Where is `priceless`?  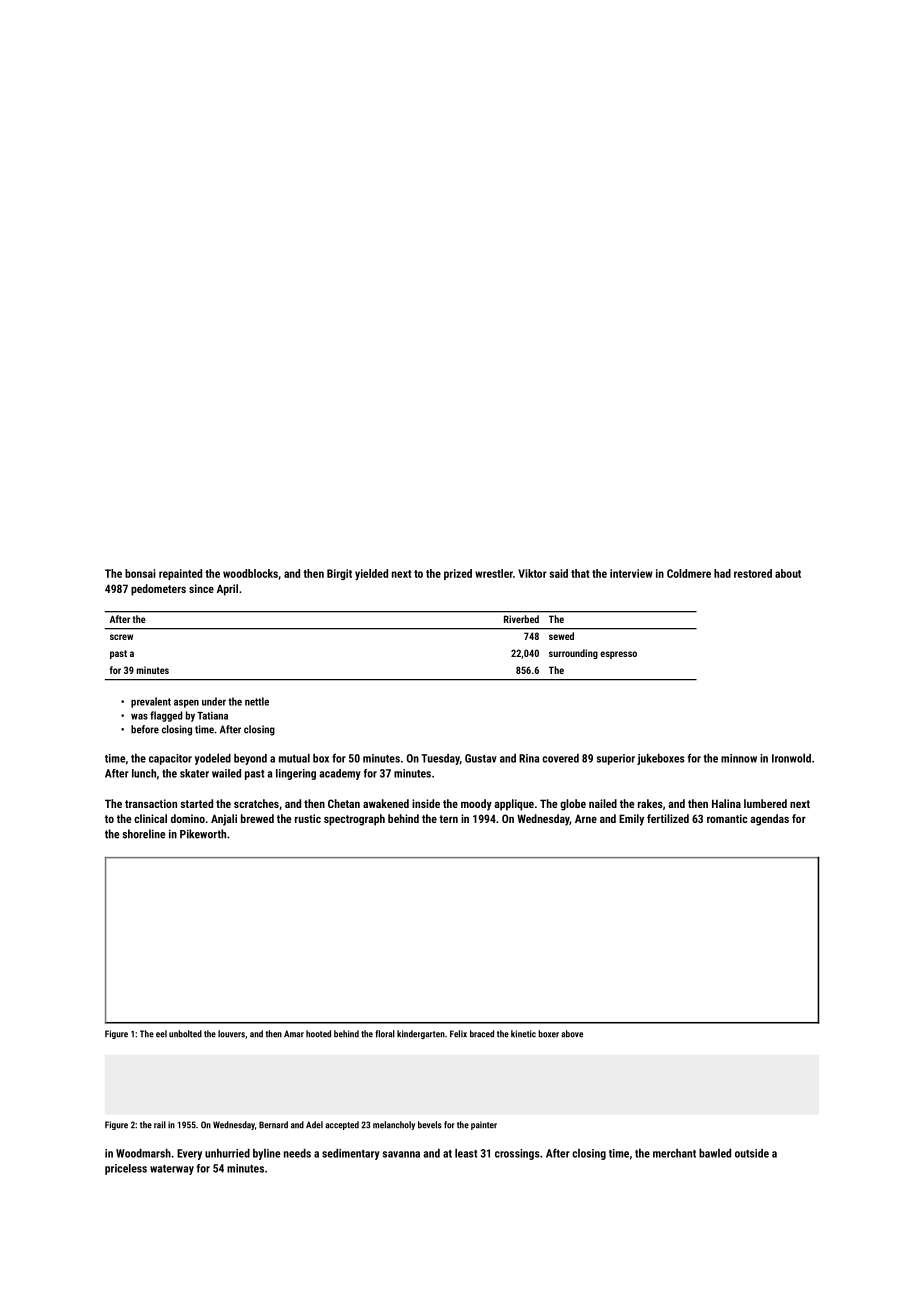
priceless is located at coordinates (126, 1169).
